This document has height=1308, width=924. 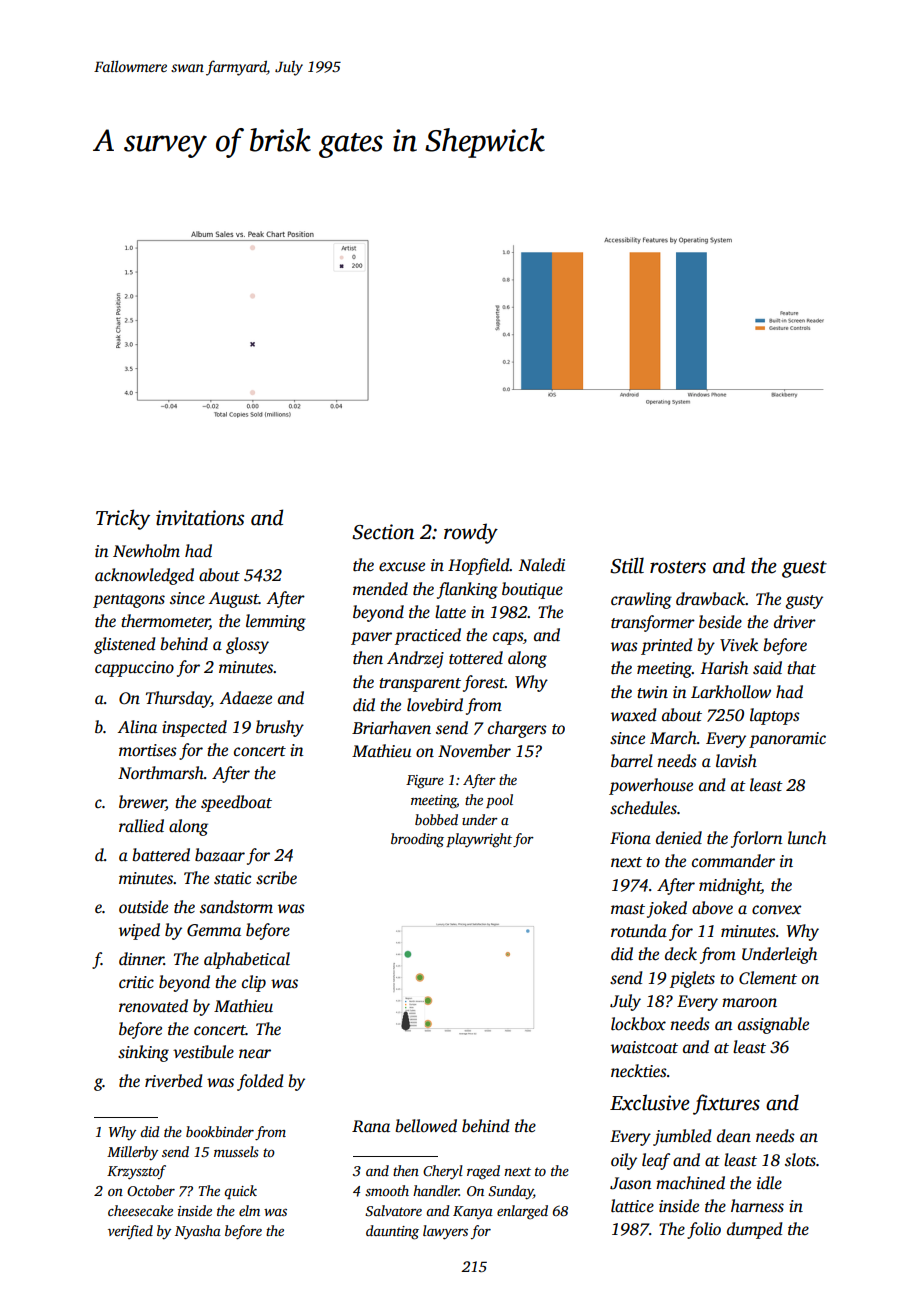 I want to click on Tricky, so click(x=123, y=519).
